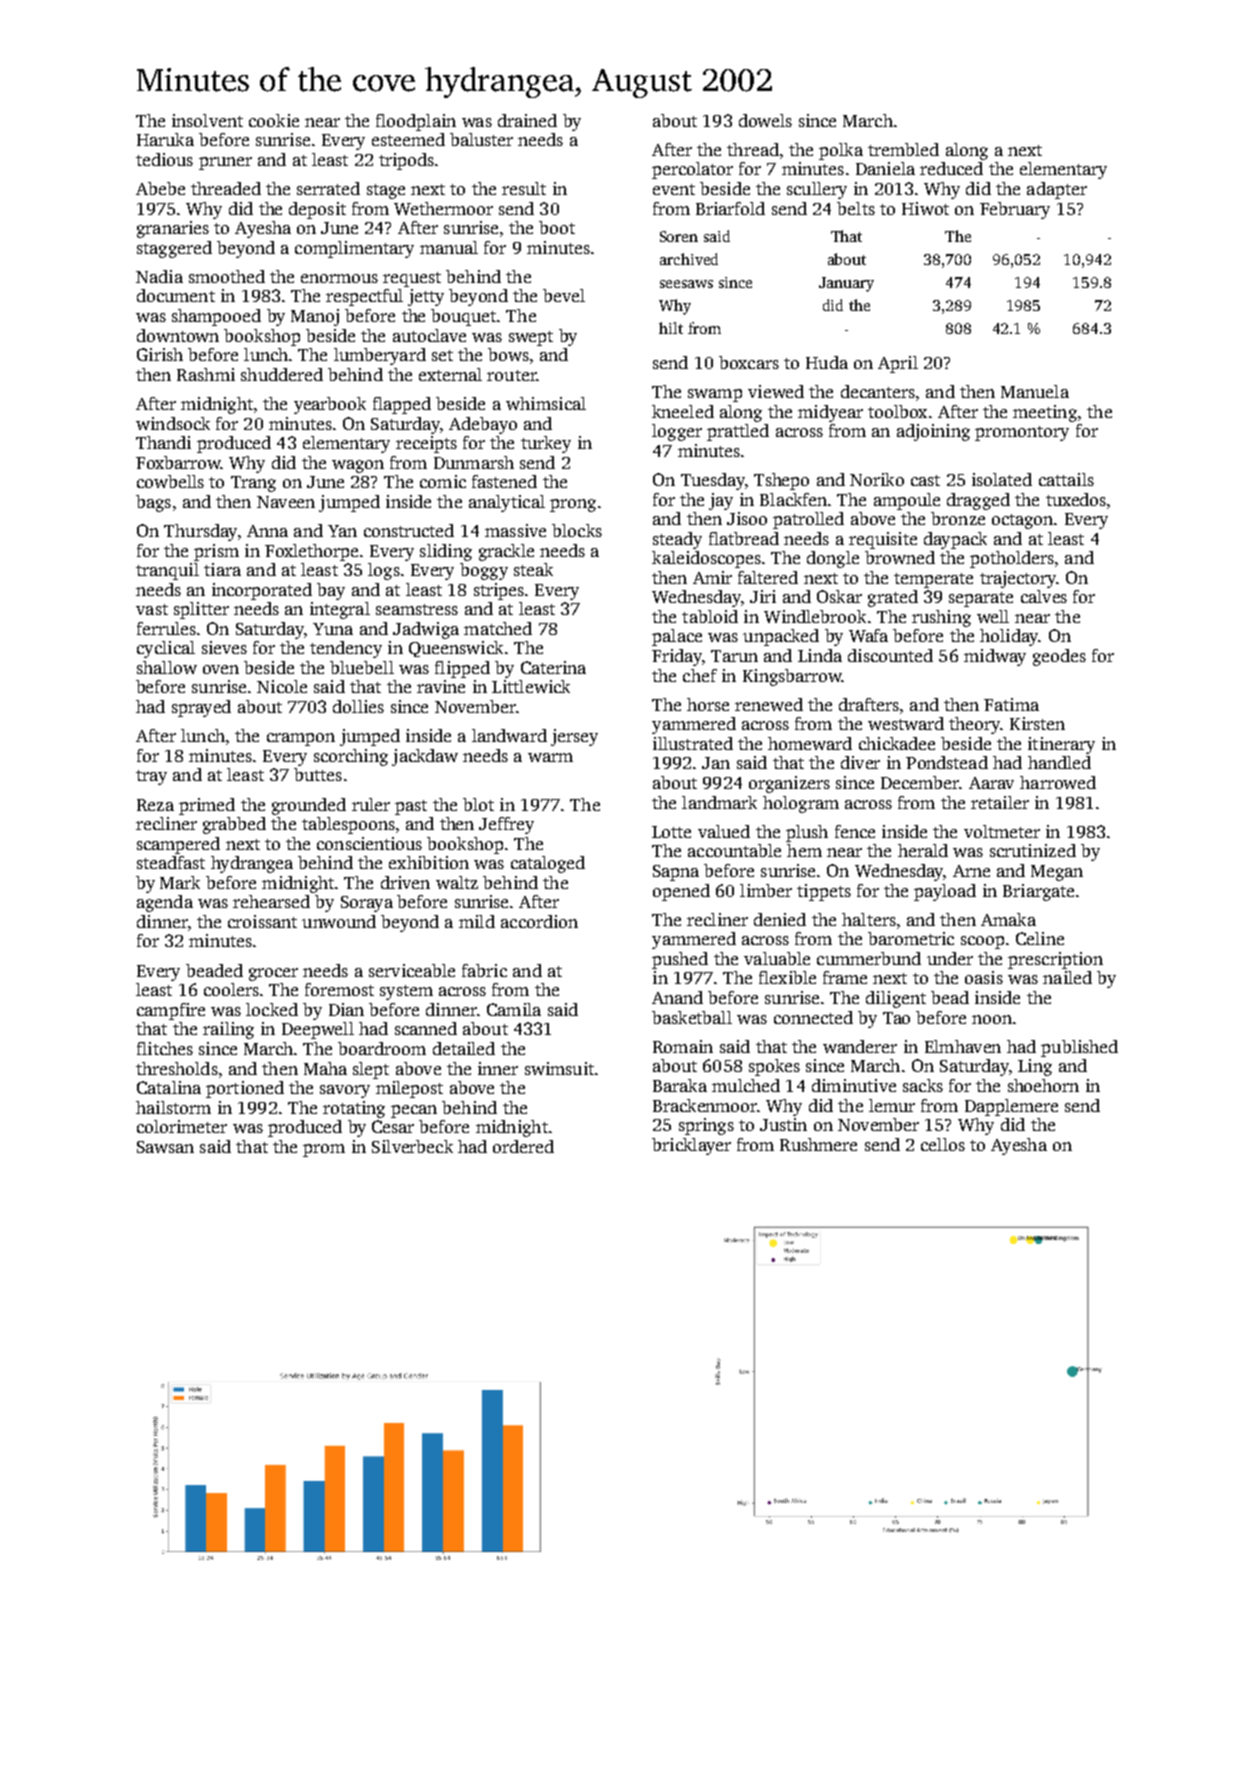 The image size is (1255, 1776). What do you see at coordinates (282, 374) in the screenshot?
I see `shuddered` at bounding box center [282, 374].
